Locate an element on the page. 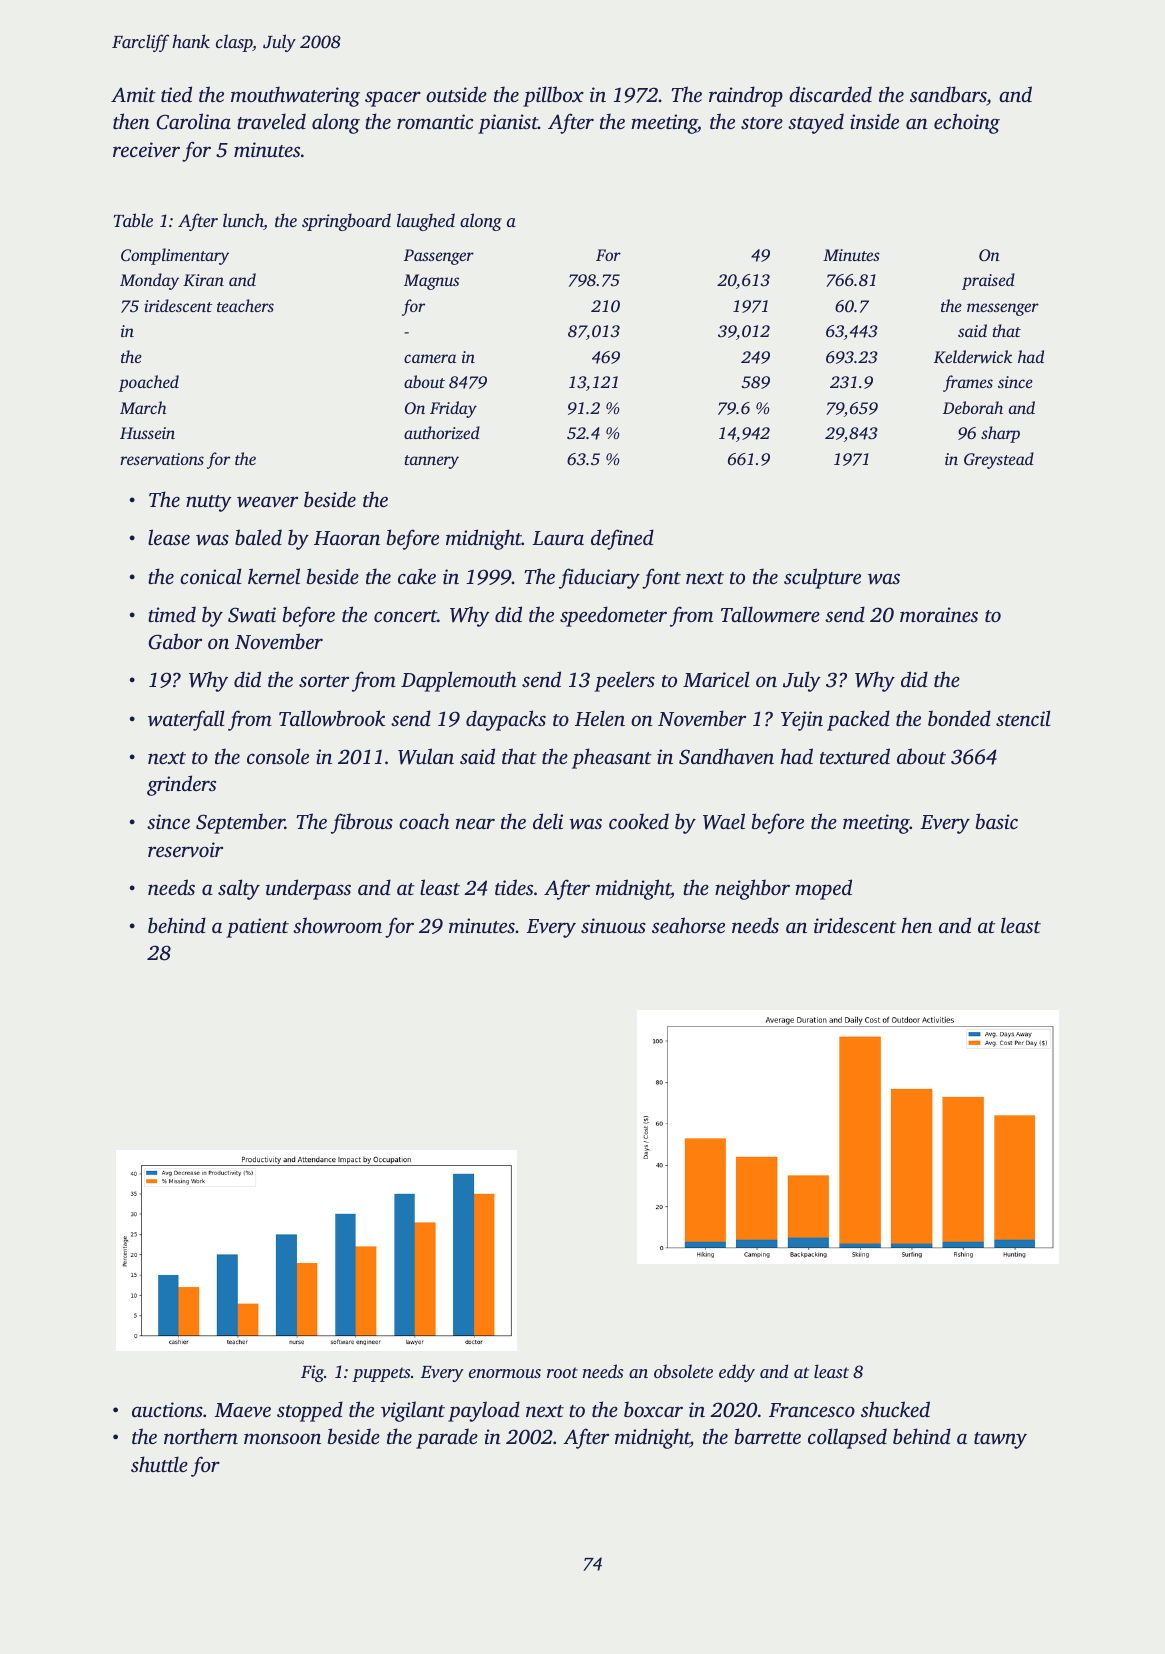  frames is located at coordinates (968, 383).
